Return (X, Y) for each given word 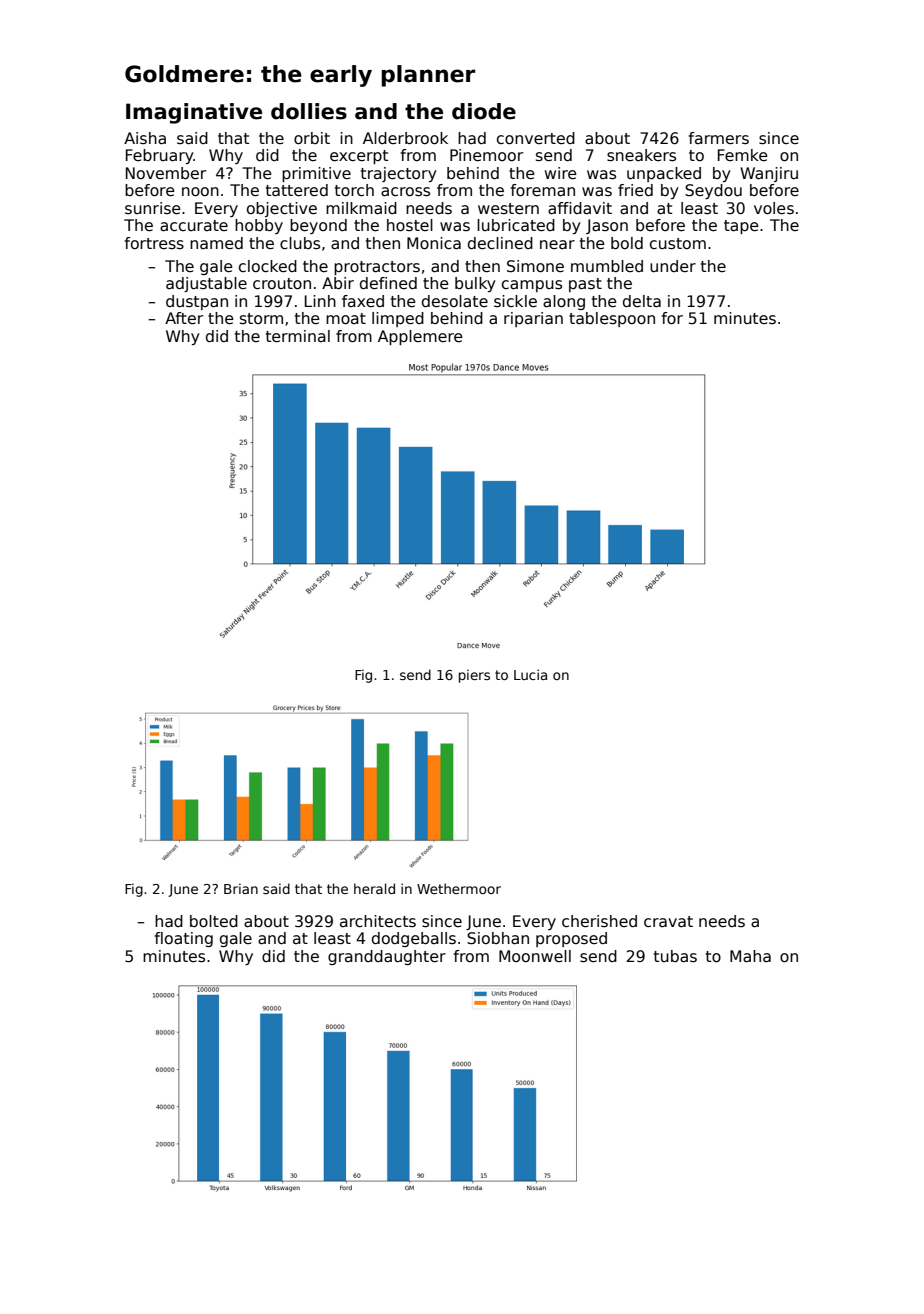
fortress (154, 243)
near (557, 244)
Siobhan (498, 938)
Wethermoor (459, 888)
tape (741, 227)
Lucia (530, 674)
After (184, 318)
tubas (675, 956)
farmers (719, 138)
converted (536, 138)
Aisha (145, 138)
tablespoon (612, 319)
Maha (750, 956)
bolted (214, 921)
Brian (241, 888)
